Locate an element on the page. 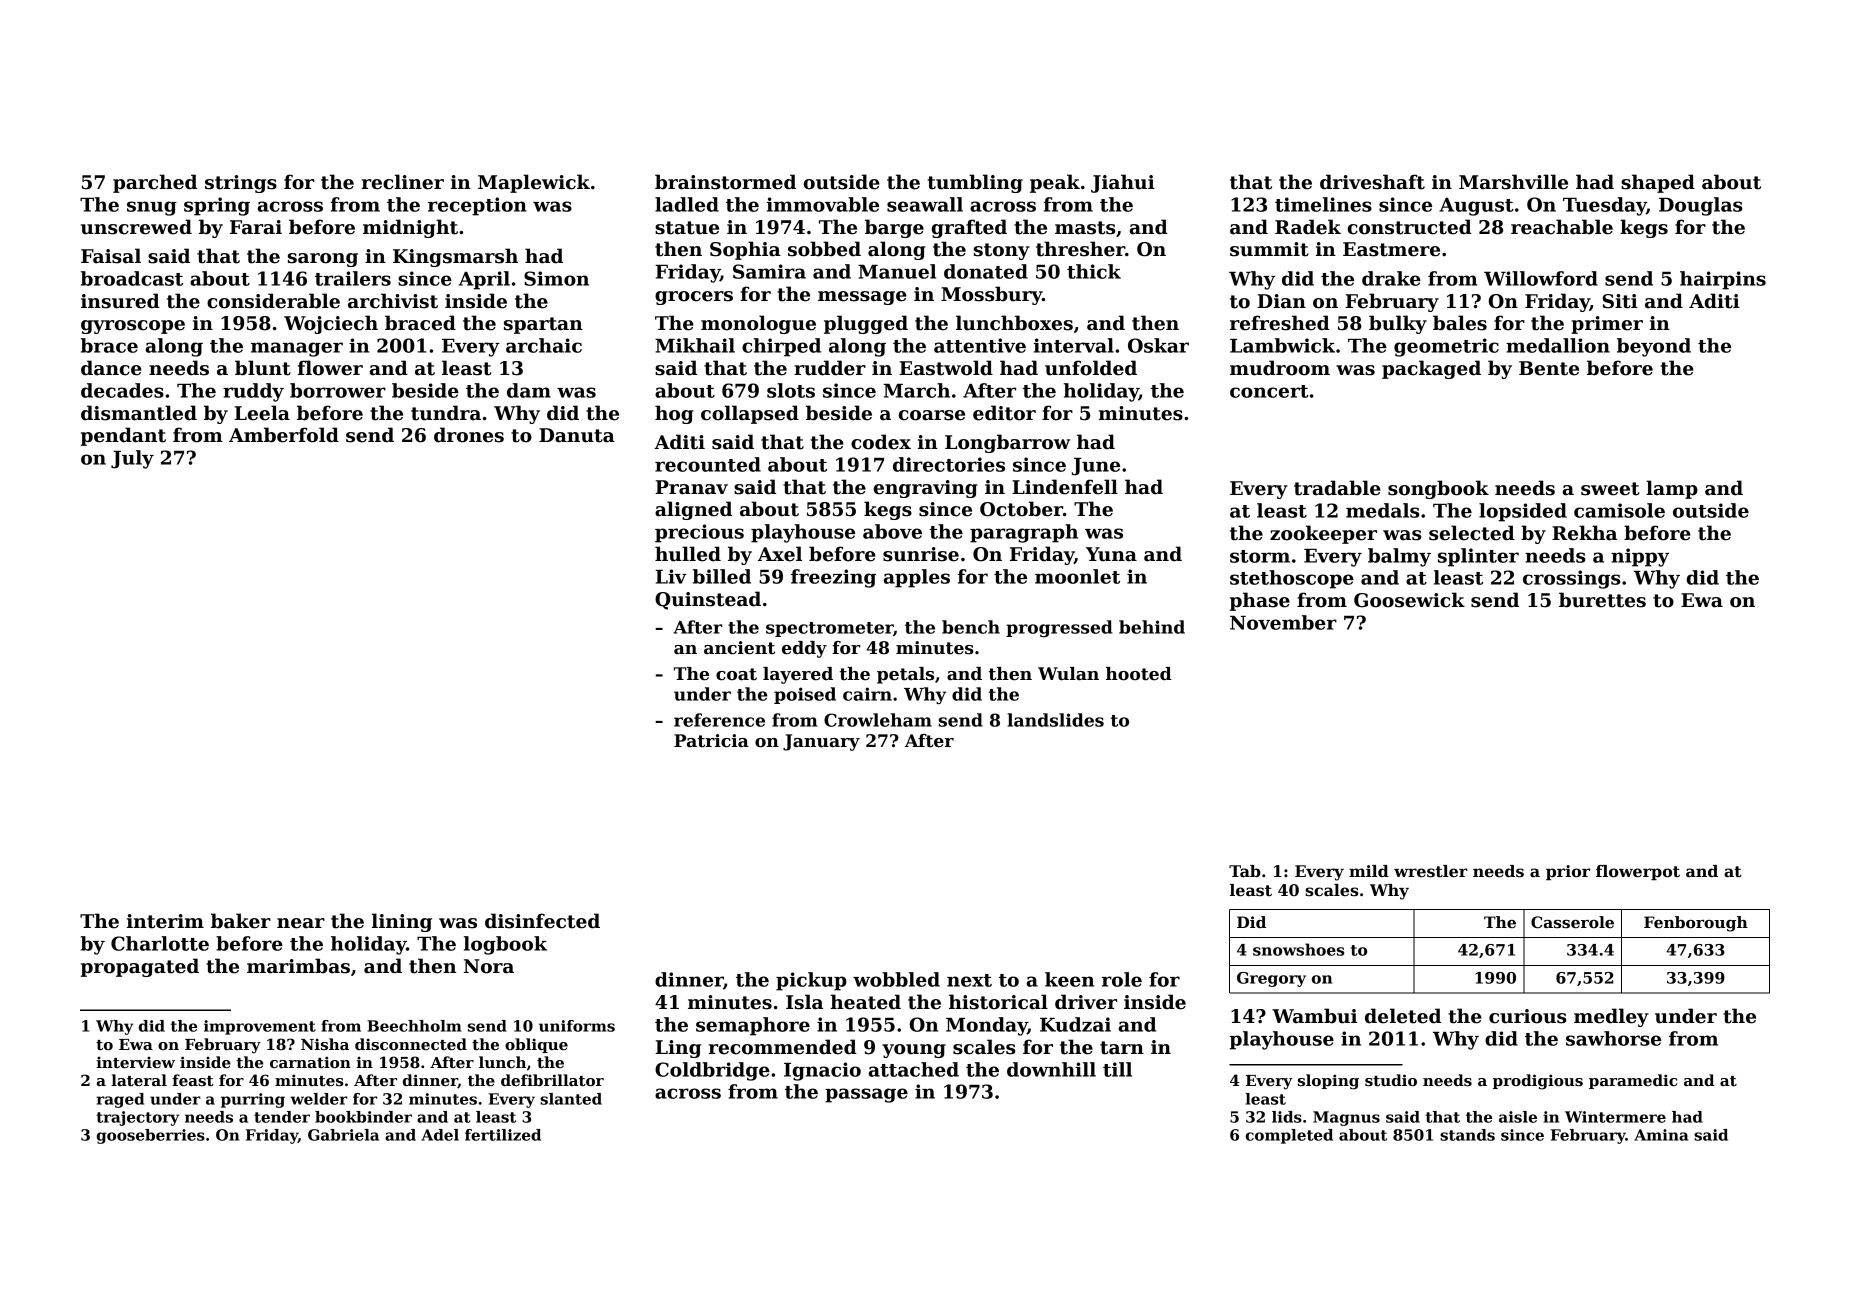 Image resolution: width=1850 pixels, height=1308 pixels. Maplewick is located at coordinates (534, 183).
